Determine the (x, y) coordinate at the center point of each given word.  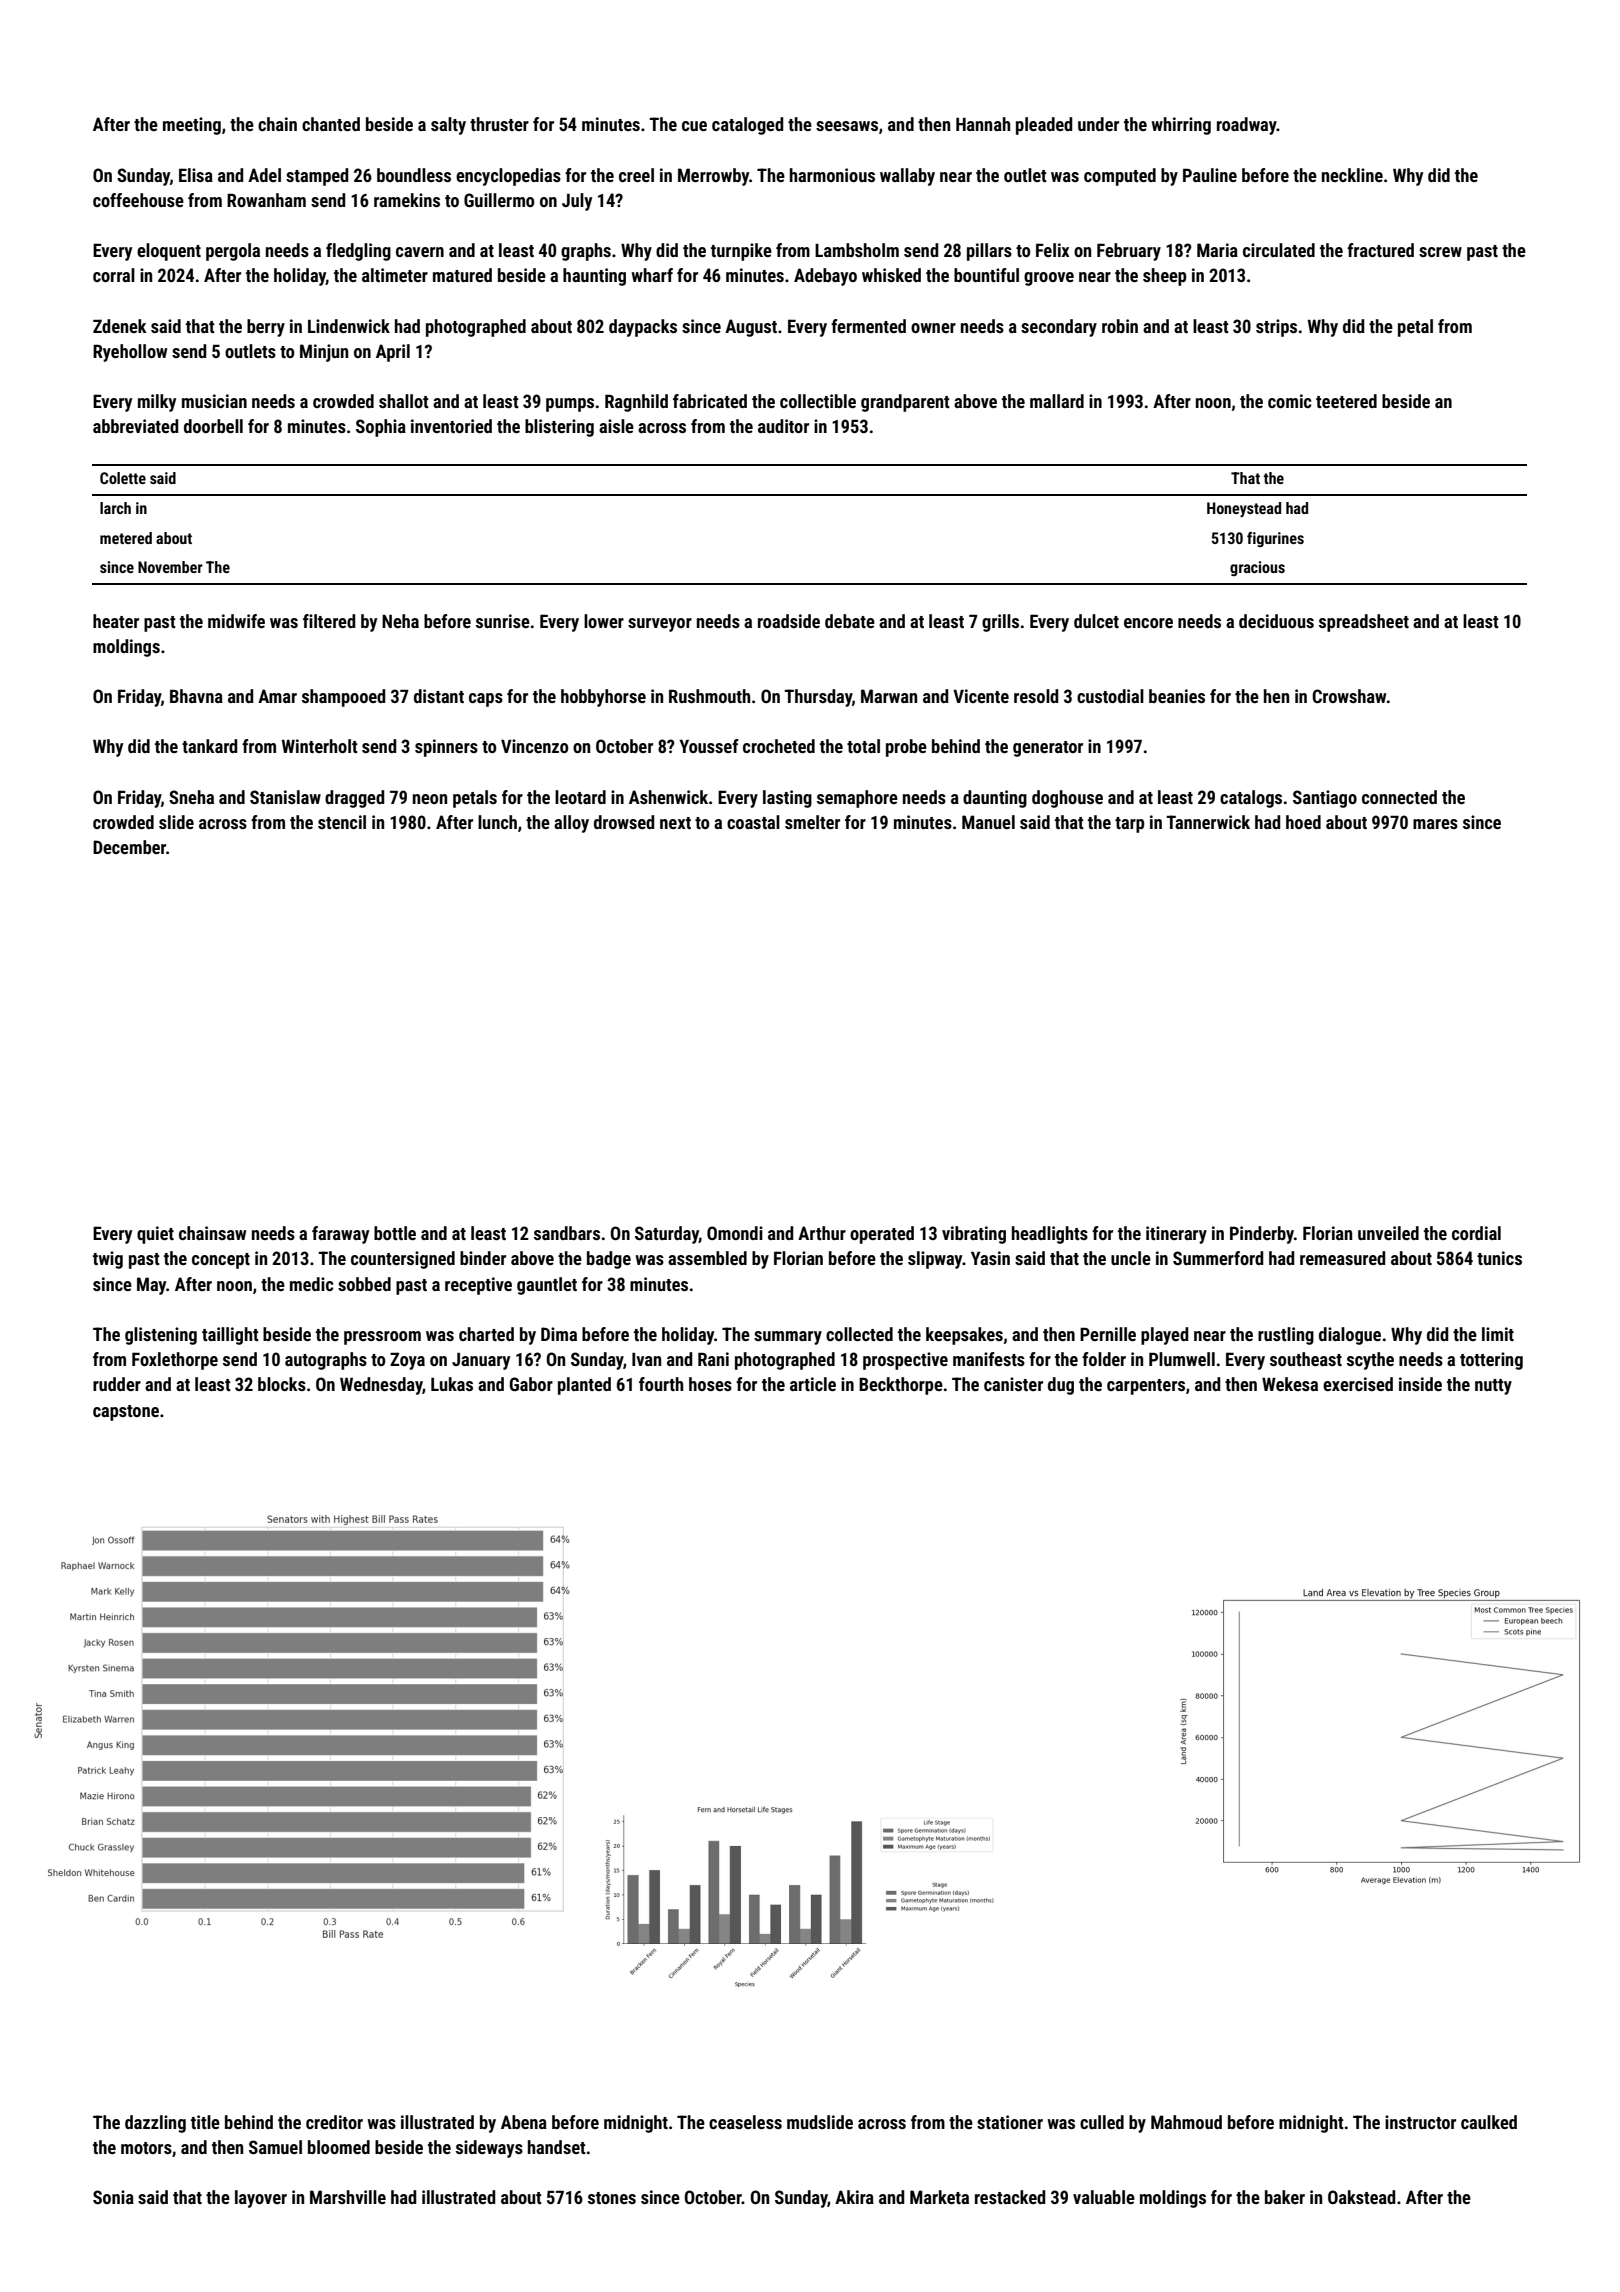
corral (114, 275)
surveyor (660, 625)
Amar (277, 696)
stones (612, 2198)
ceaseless (745, 2122)
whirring (1181, 126)
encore (1148, 623)
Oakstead (1361, 2197)
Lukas (452, 1384)
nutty (1493, 1387)
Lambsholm (857, 250)
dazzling (155, 2124)
